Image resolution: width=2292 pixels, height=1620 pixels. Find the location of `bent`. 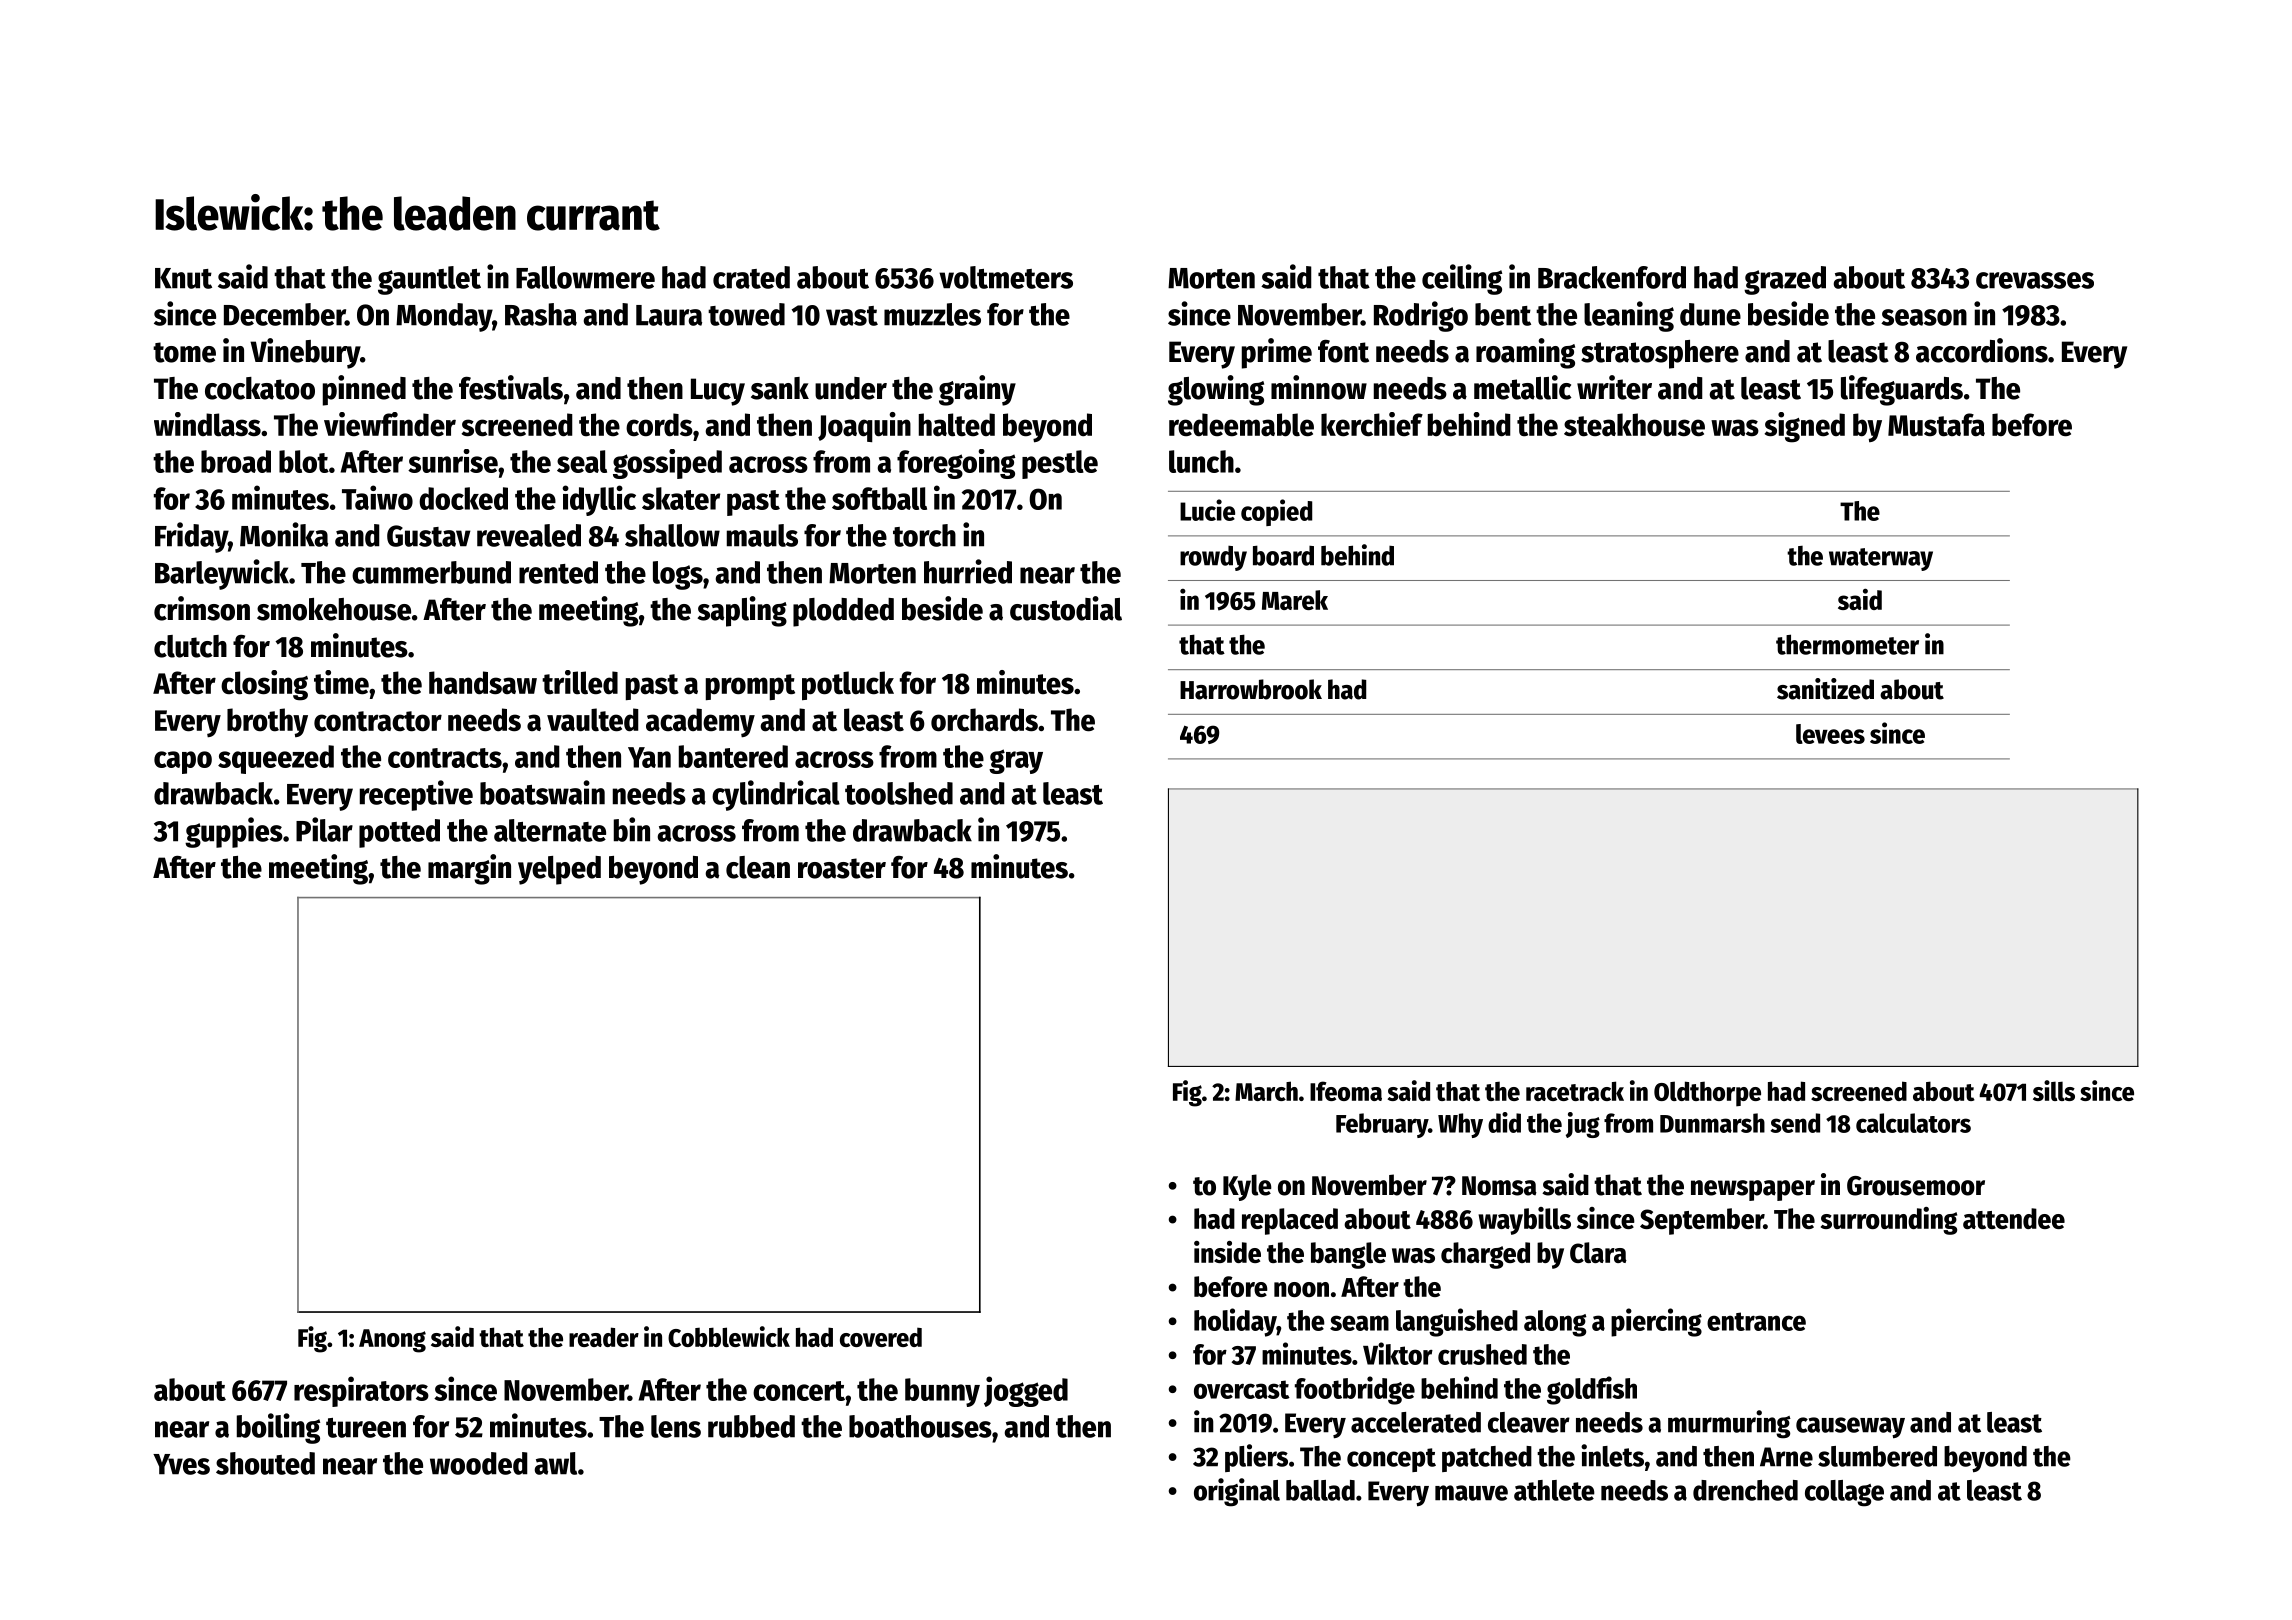

bent is located at coordinates (1503, 314).
